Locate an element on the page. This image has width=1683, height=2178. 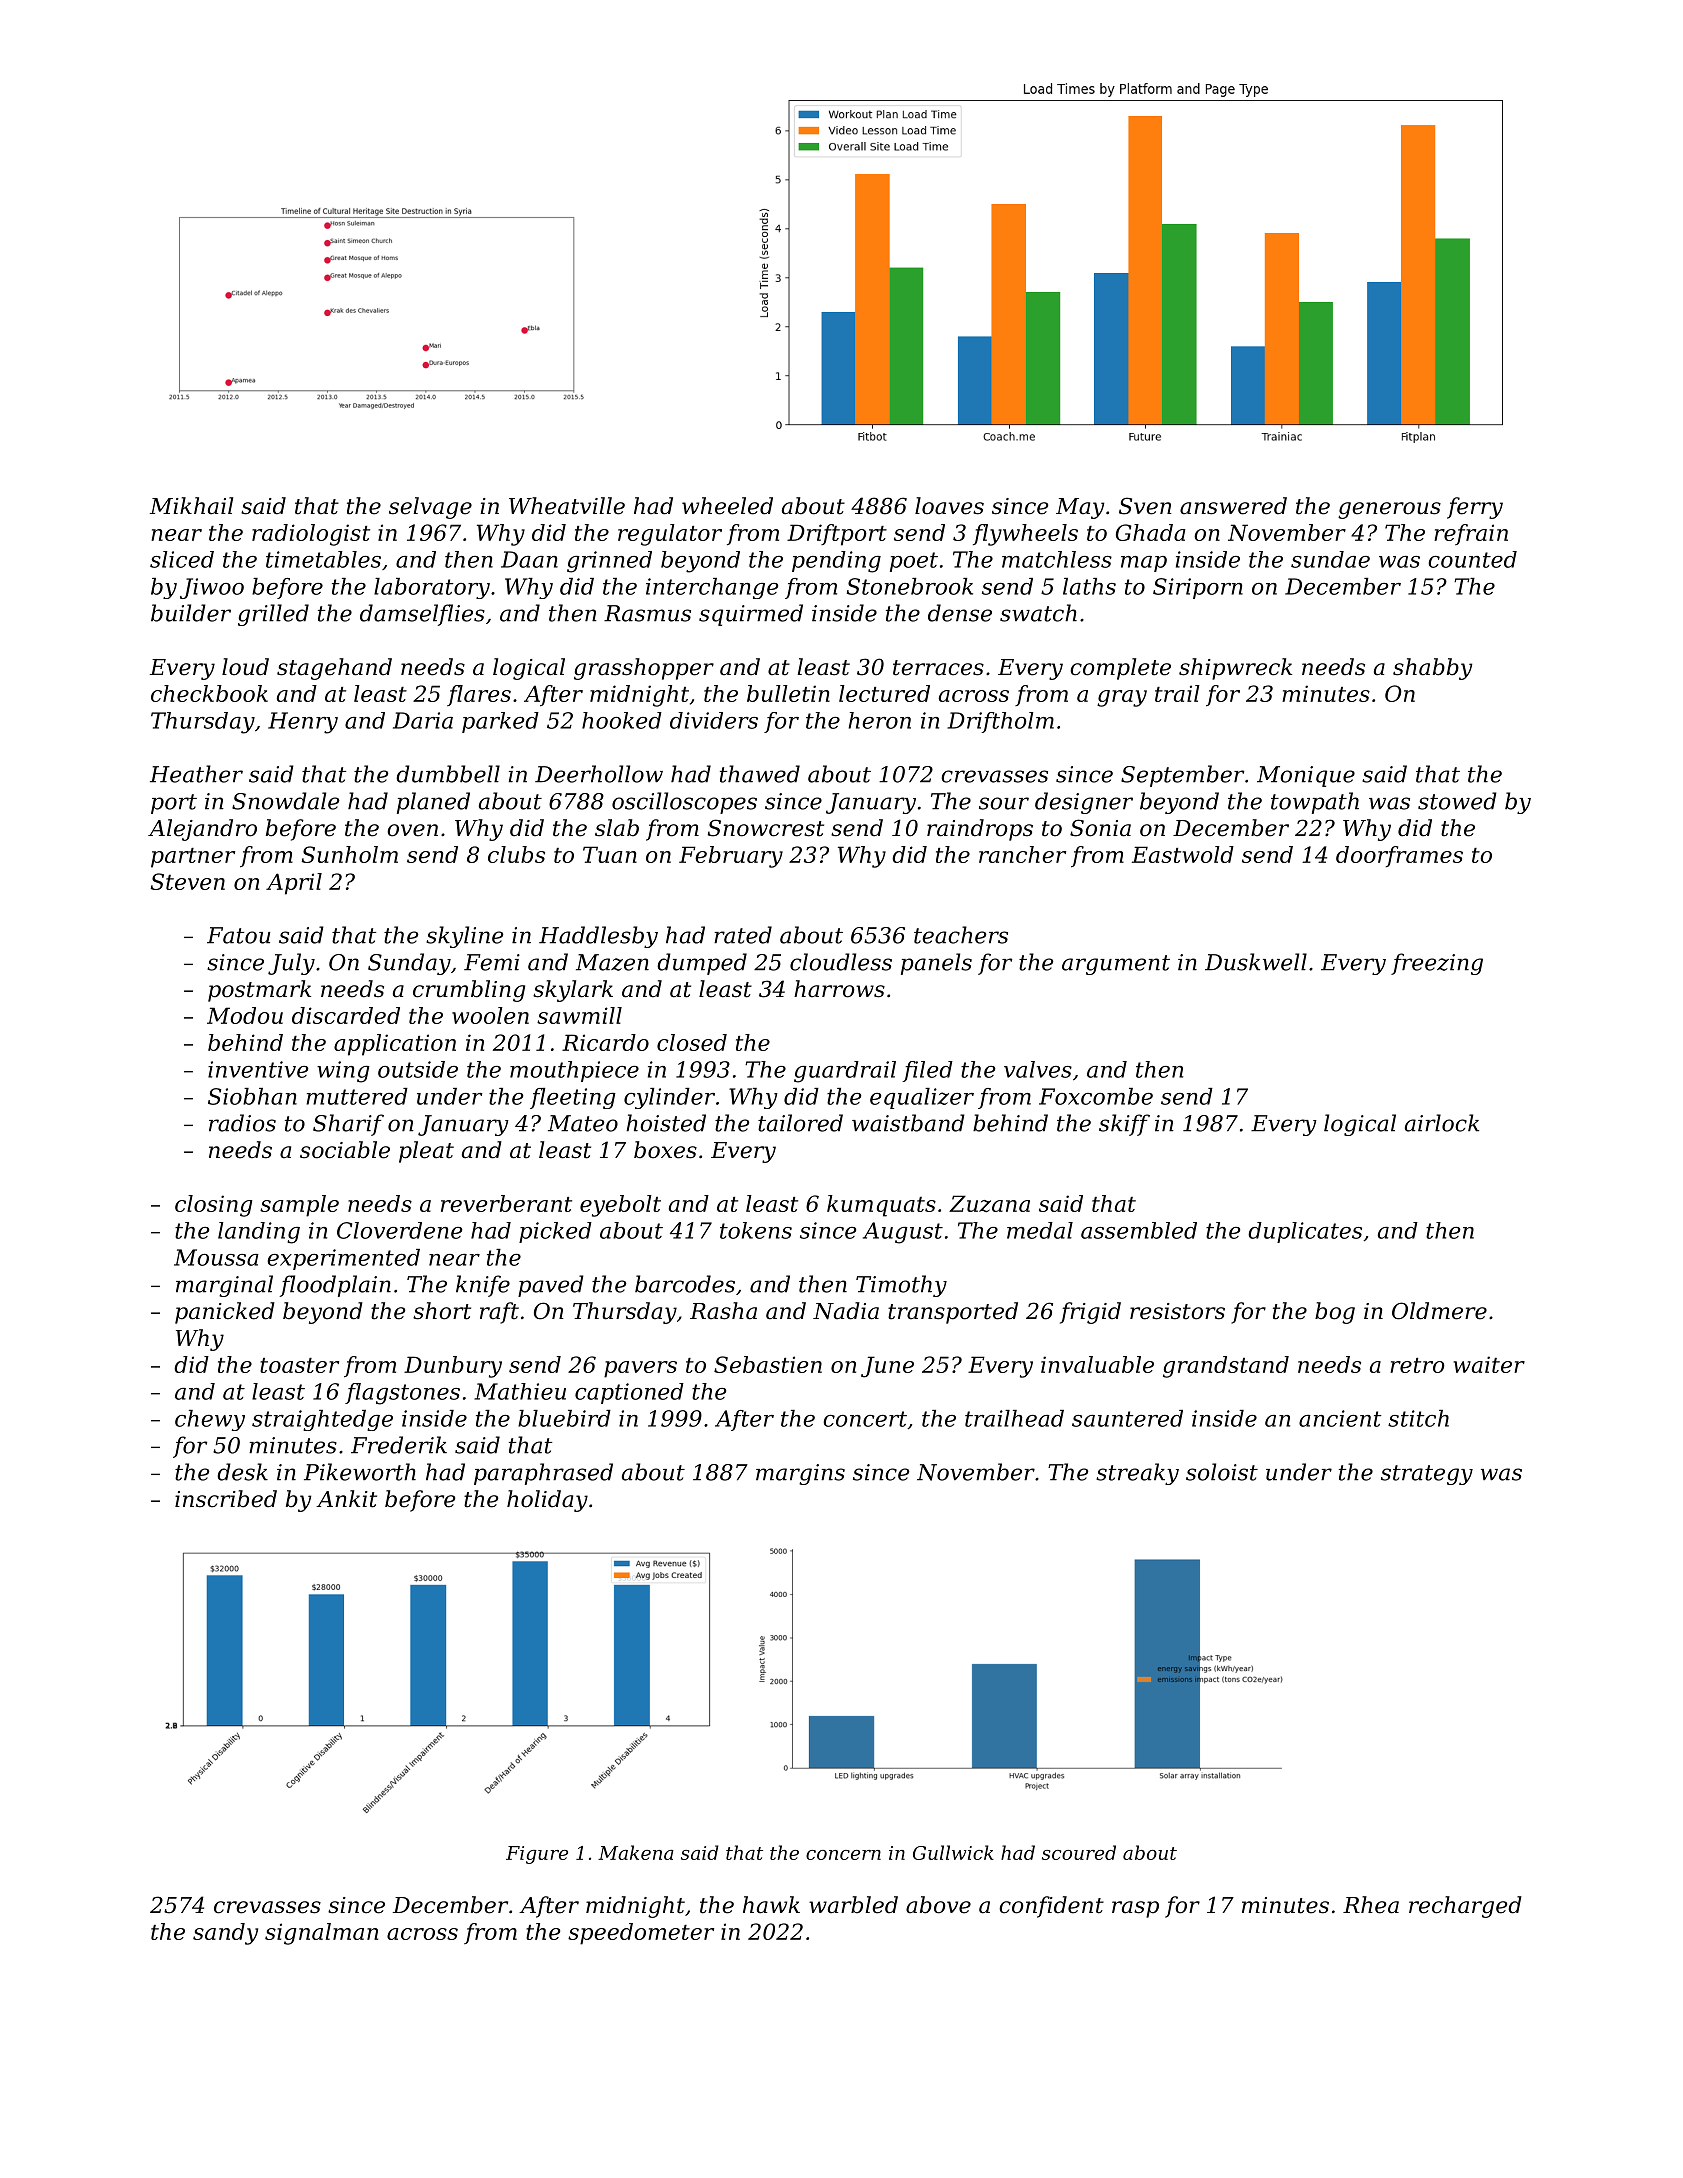
signalman is located at coordinates (321, 1934).
